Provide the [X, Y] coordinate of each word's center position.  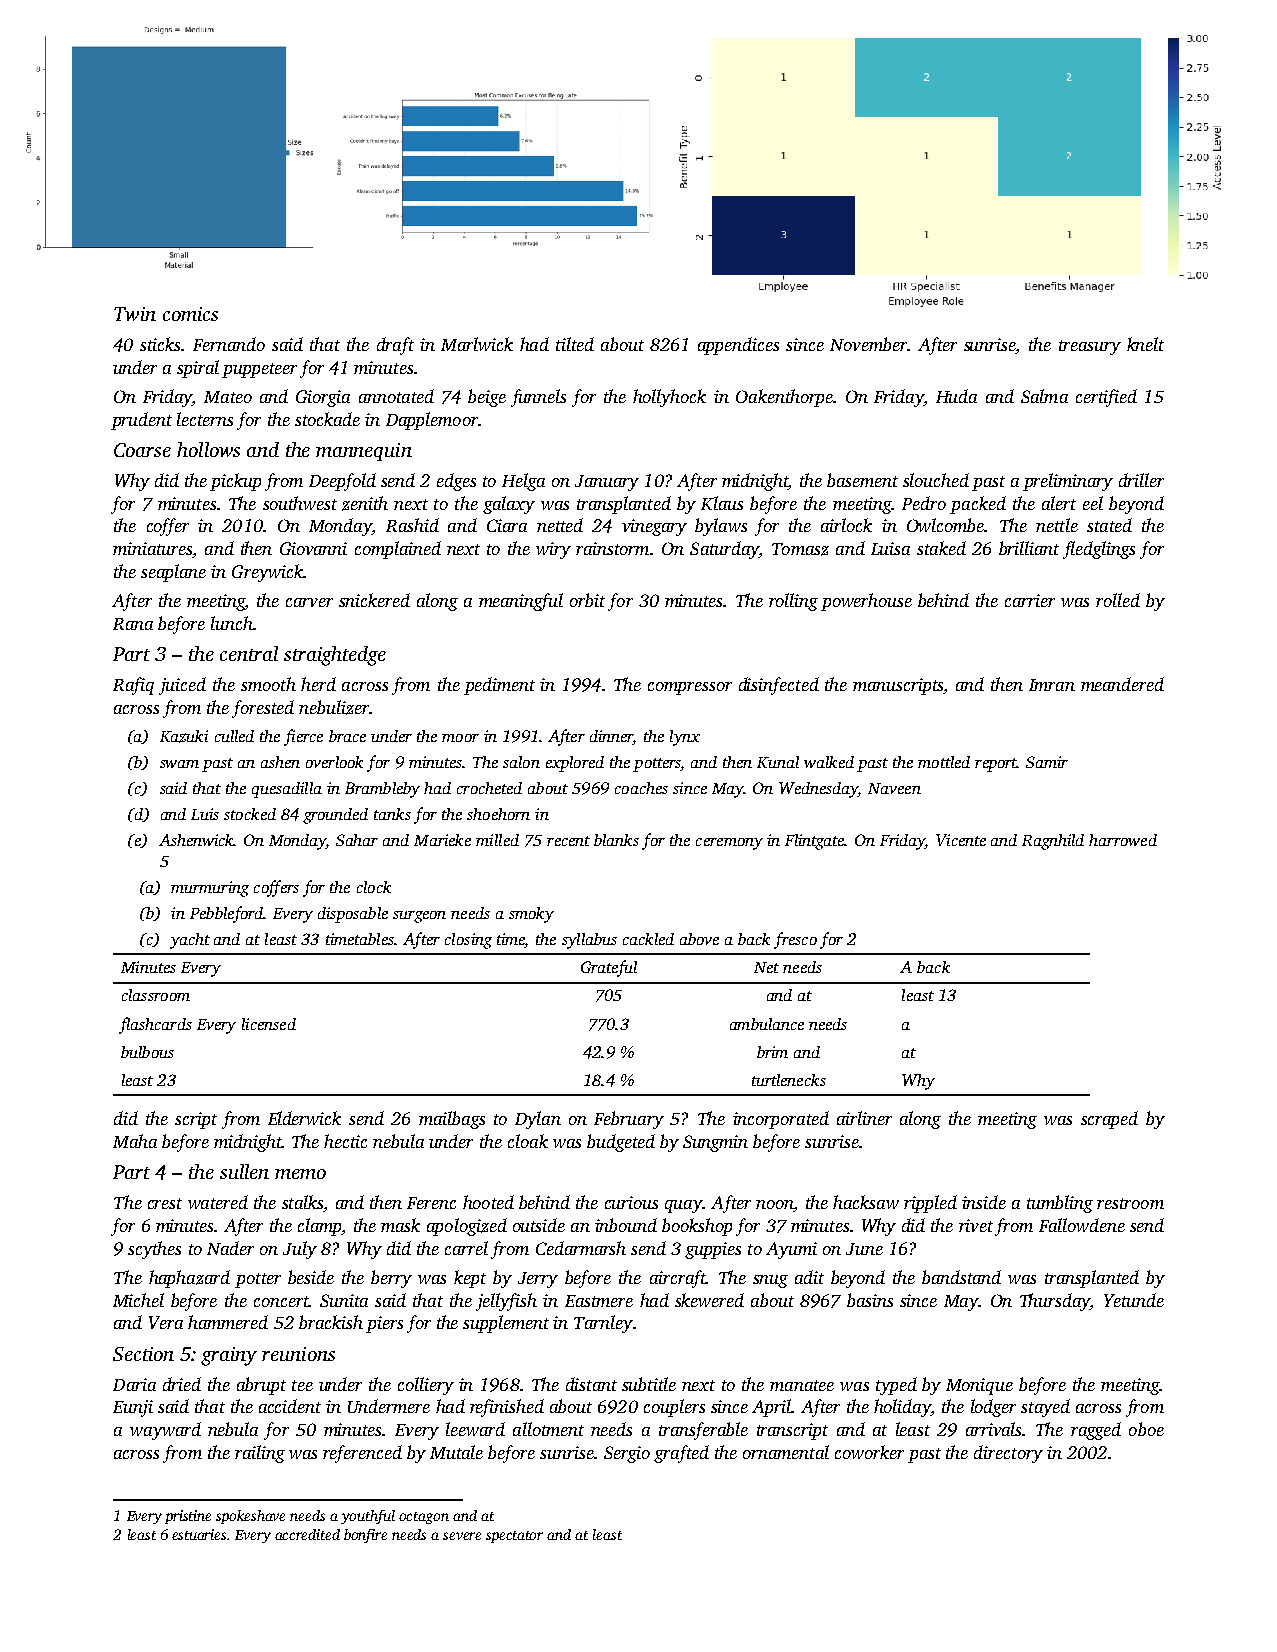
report [996, 765]
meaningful [521, 602]
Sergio [627, 1454]
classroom [156, 995]
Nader [230, 1248]
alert [1059, 503]
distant [591, 1384]
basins [870, 1300]
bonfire [365, 1536]
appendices [738, 346]
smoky [531, 915]
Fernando [229, 344]
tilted [575, 344]
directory [1008, 1454]
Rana [133, 624]
